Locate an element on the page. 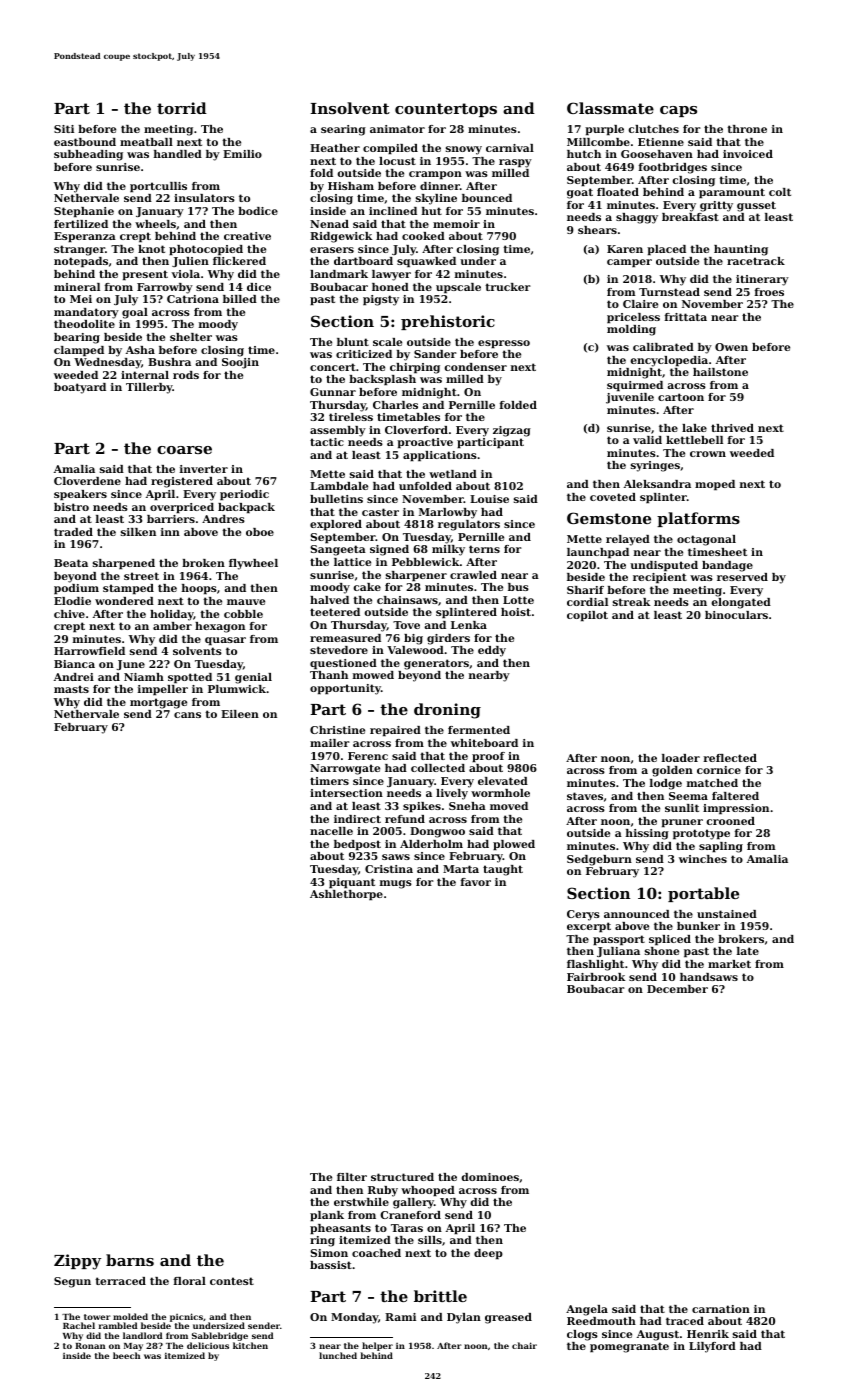 Image resolution: width=849 pixels, height=1400 pixels. Eileen is located at coordinates (240, 714).
